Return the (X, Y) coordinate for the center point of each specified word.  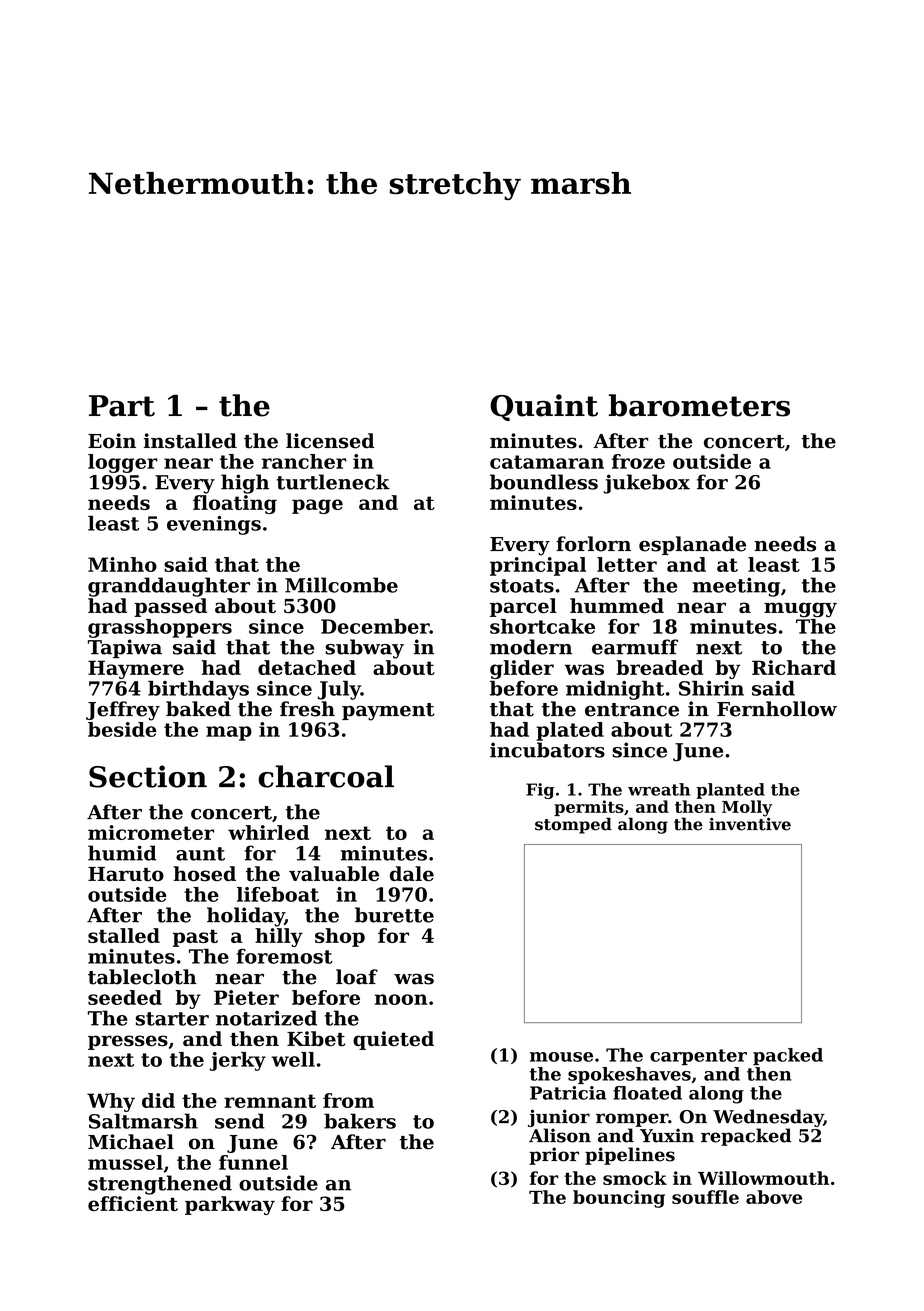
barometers (699, 405)
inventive (750, 824)
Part (122, 406)
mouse (561, 1057)
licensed (330, 441)
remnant (270, 1101)
